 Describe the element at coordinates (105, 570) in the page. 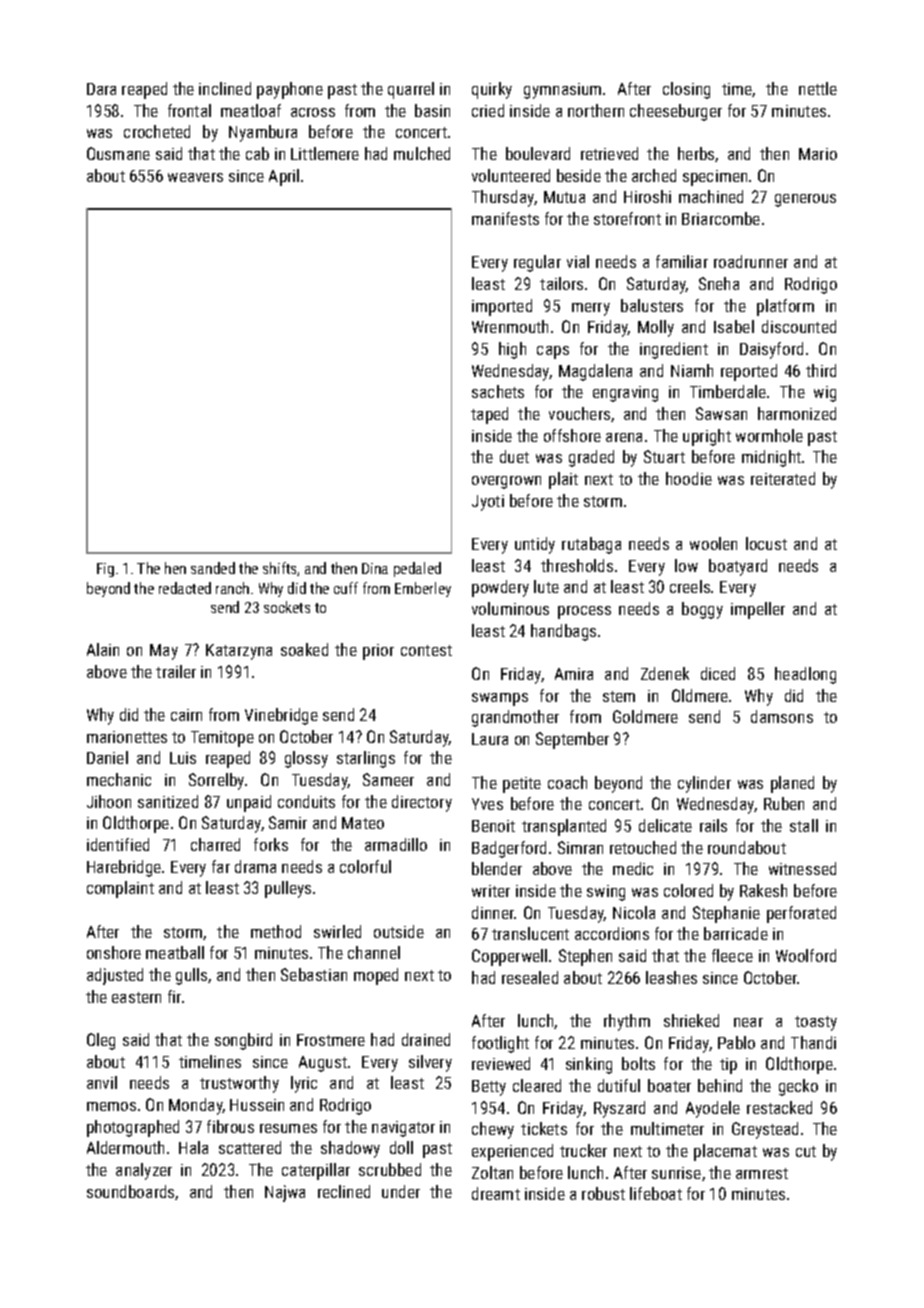

I see `Fig` at that location.
